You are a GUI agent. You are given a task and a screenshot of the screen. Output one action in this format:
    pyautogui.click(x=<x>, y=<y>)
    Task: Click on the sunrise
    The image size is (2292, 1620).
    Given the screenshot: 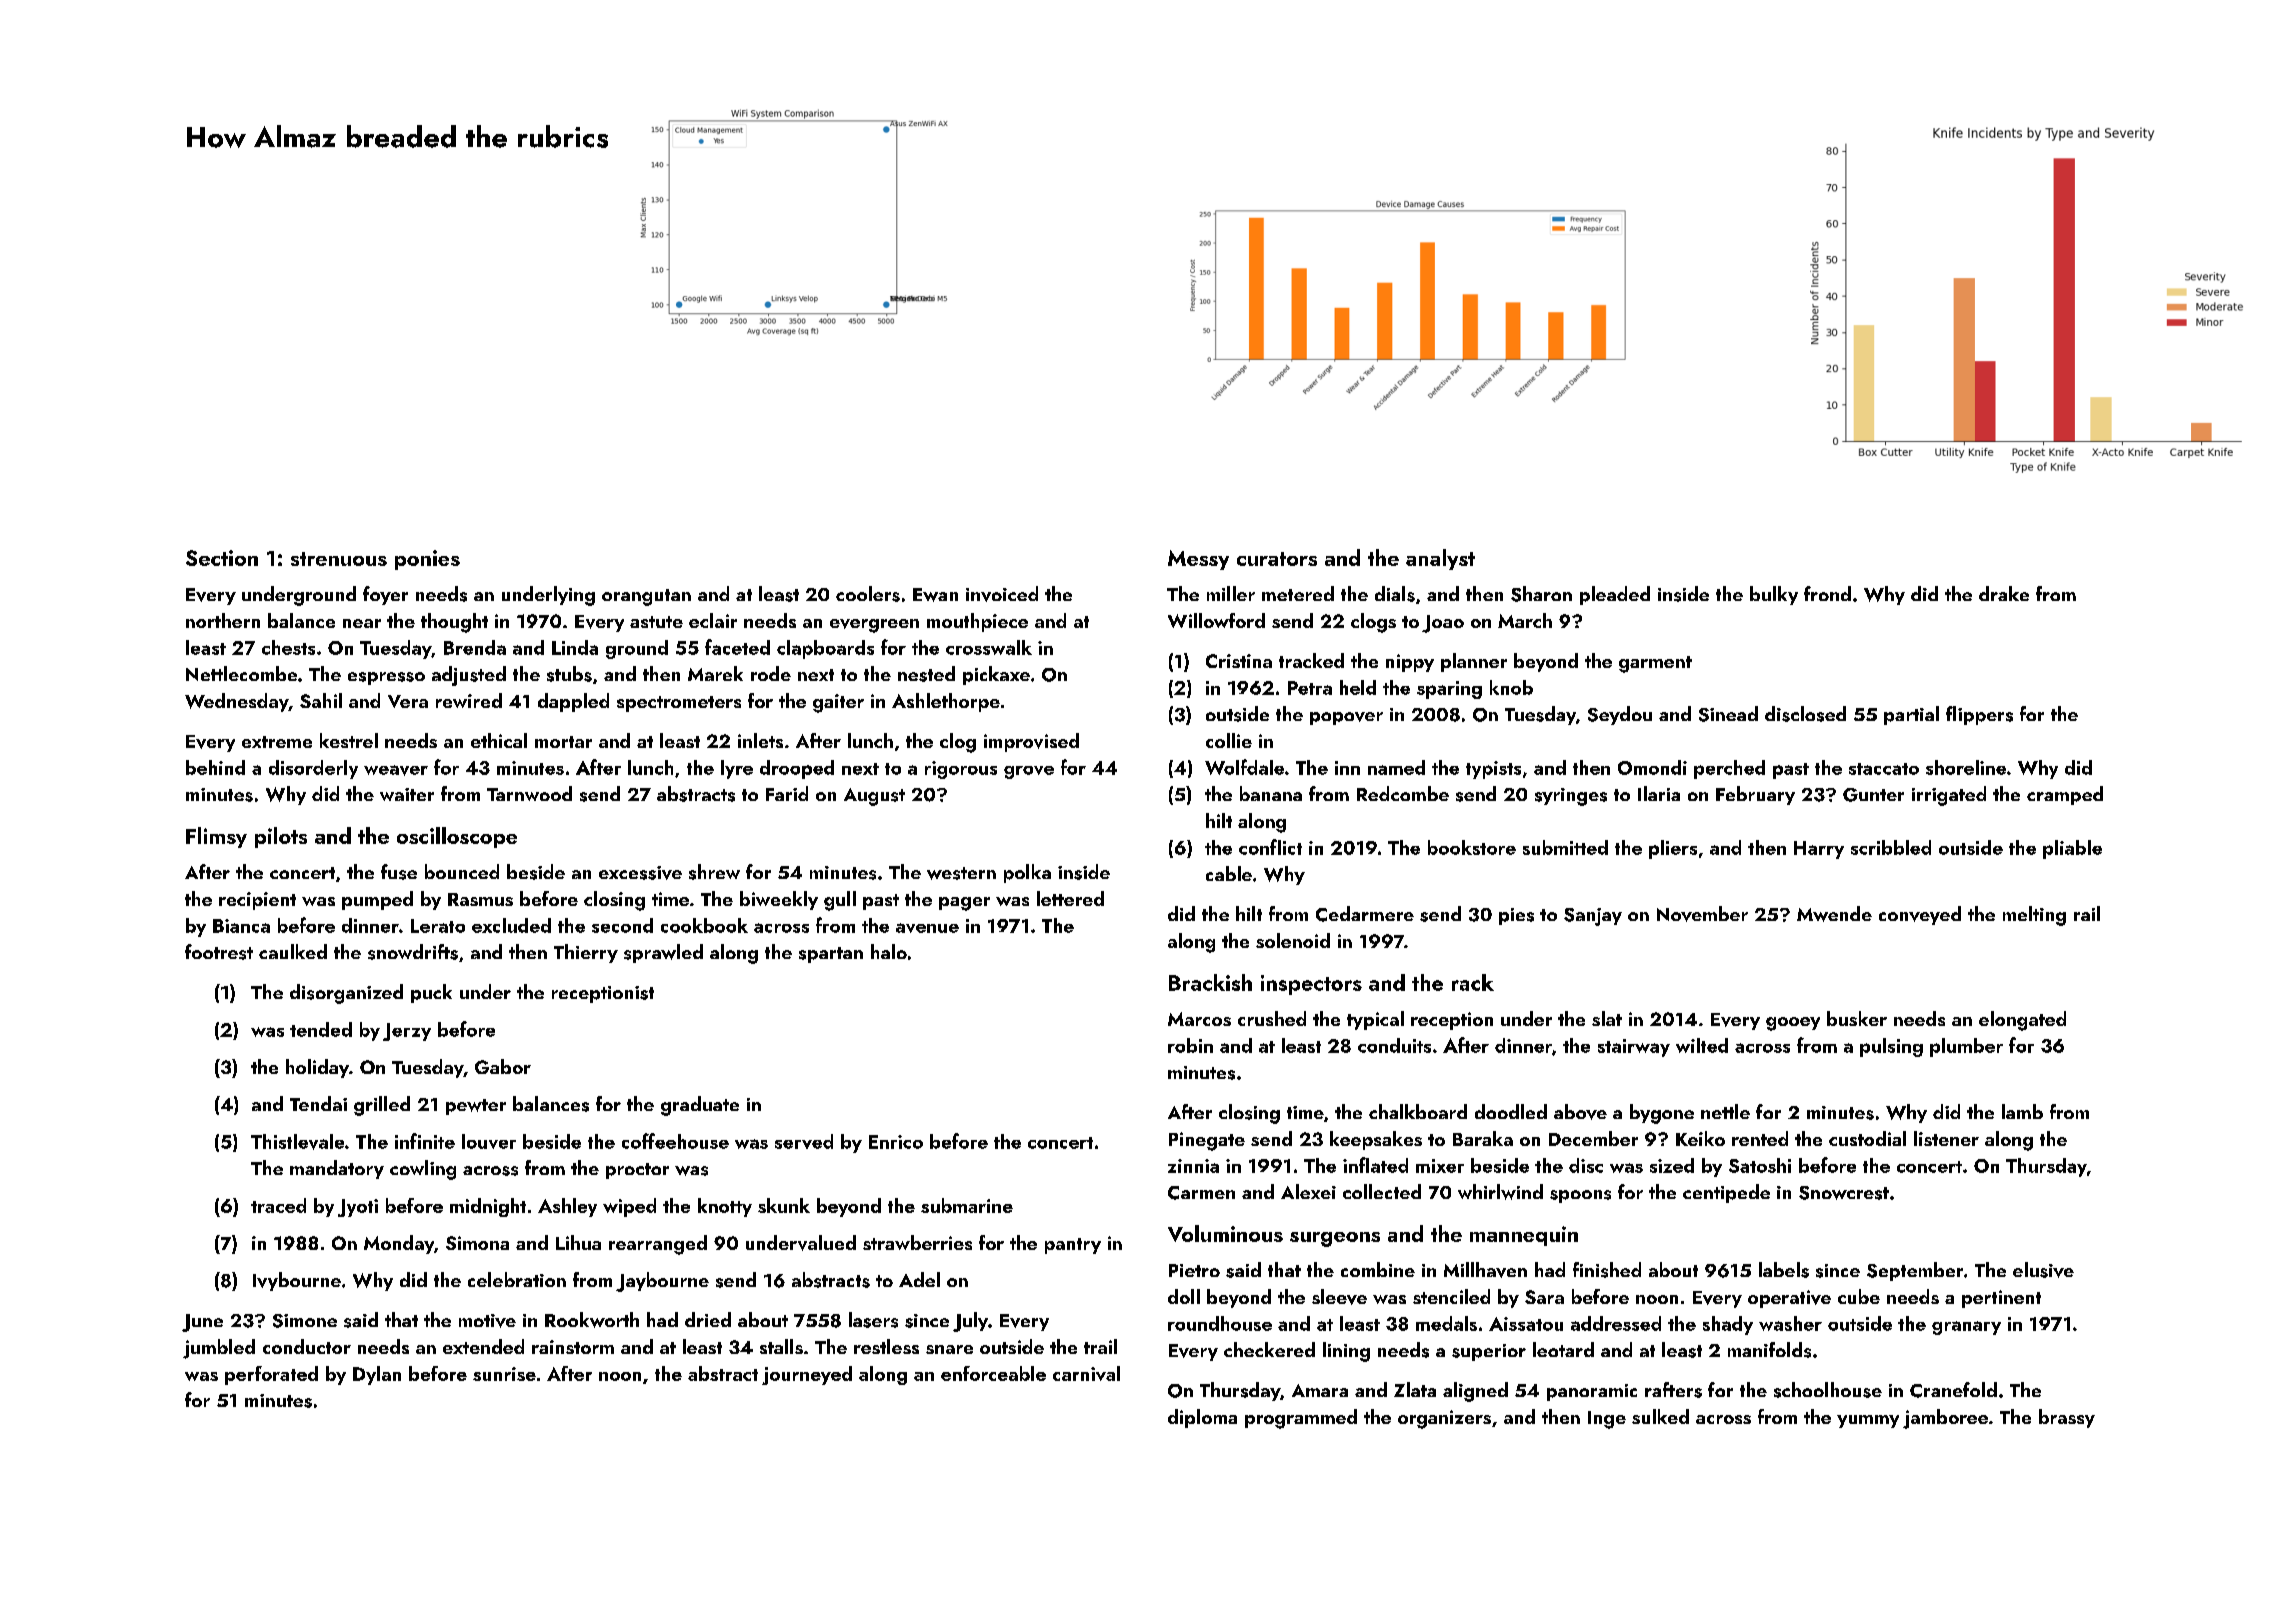 What is the action you would take?
    pyautogui.click(x=504, y=1374)
